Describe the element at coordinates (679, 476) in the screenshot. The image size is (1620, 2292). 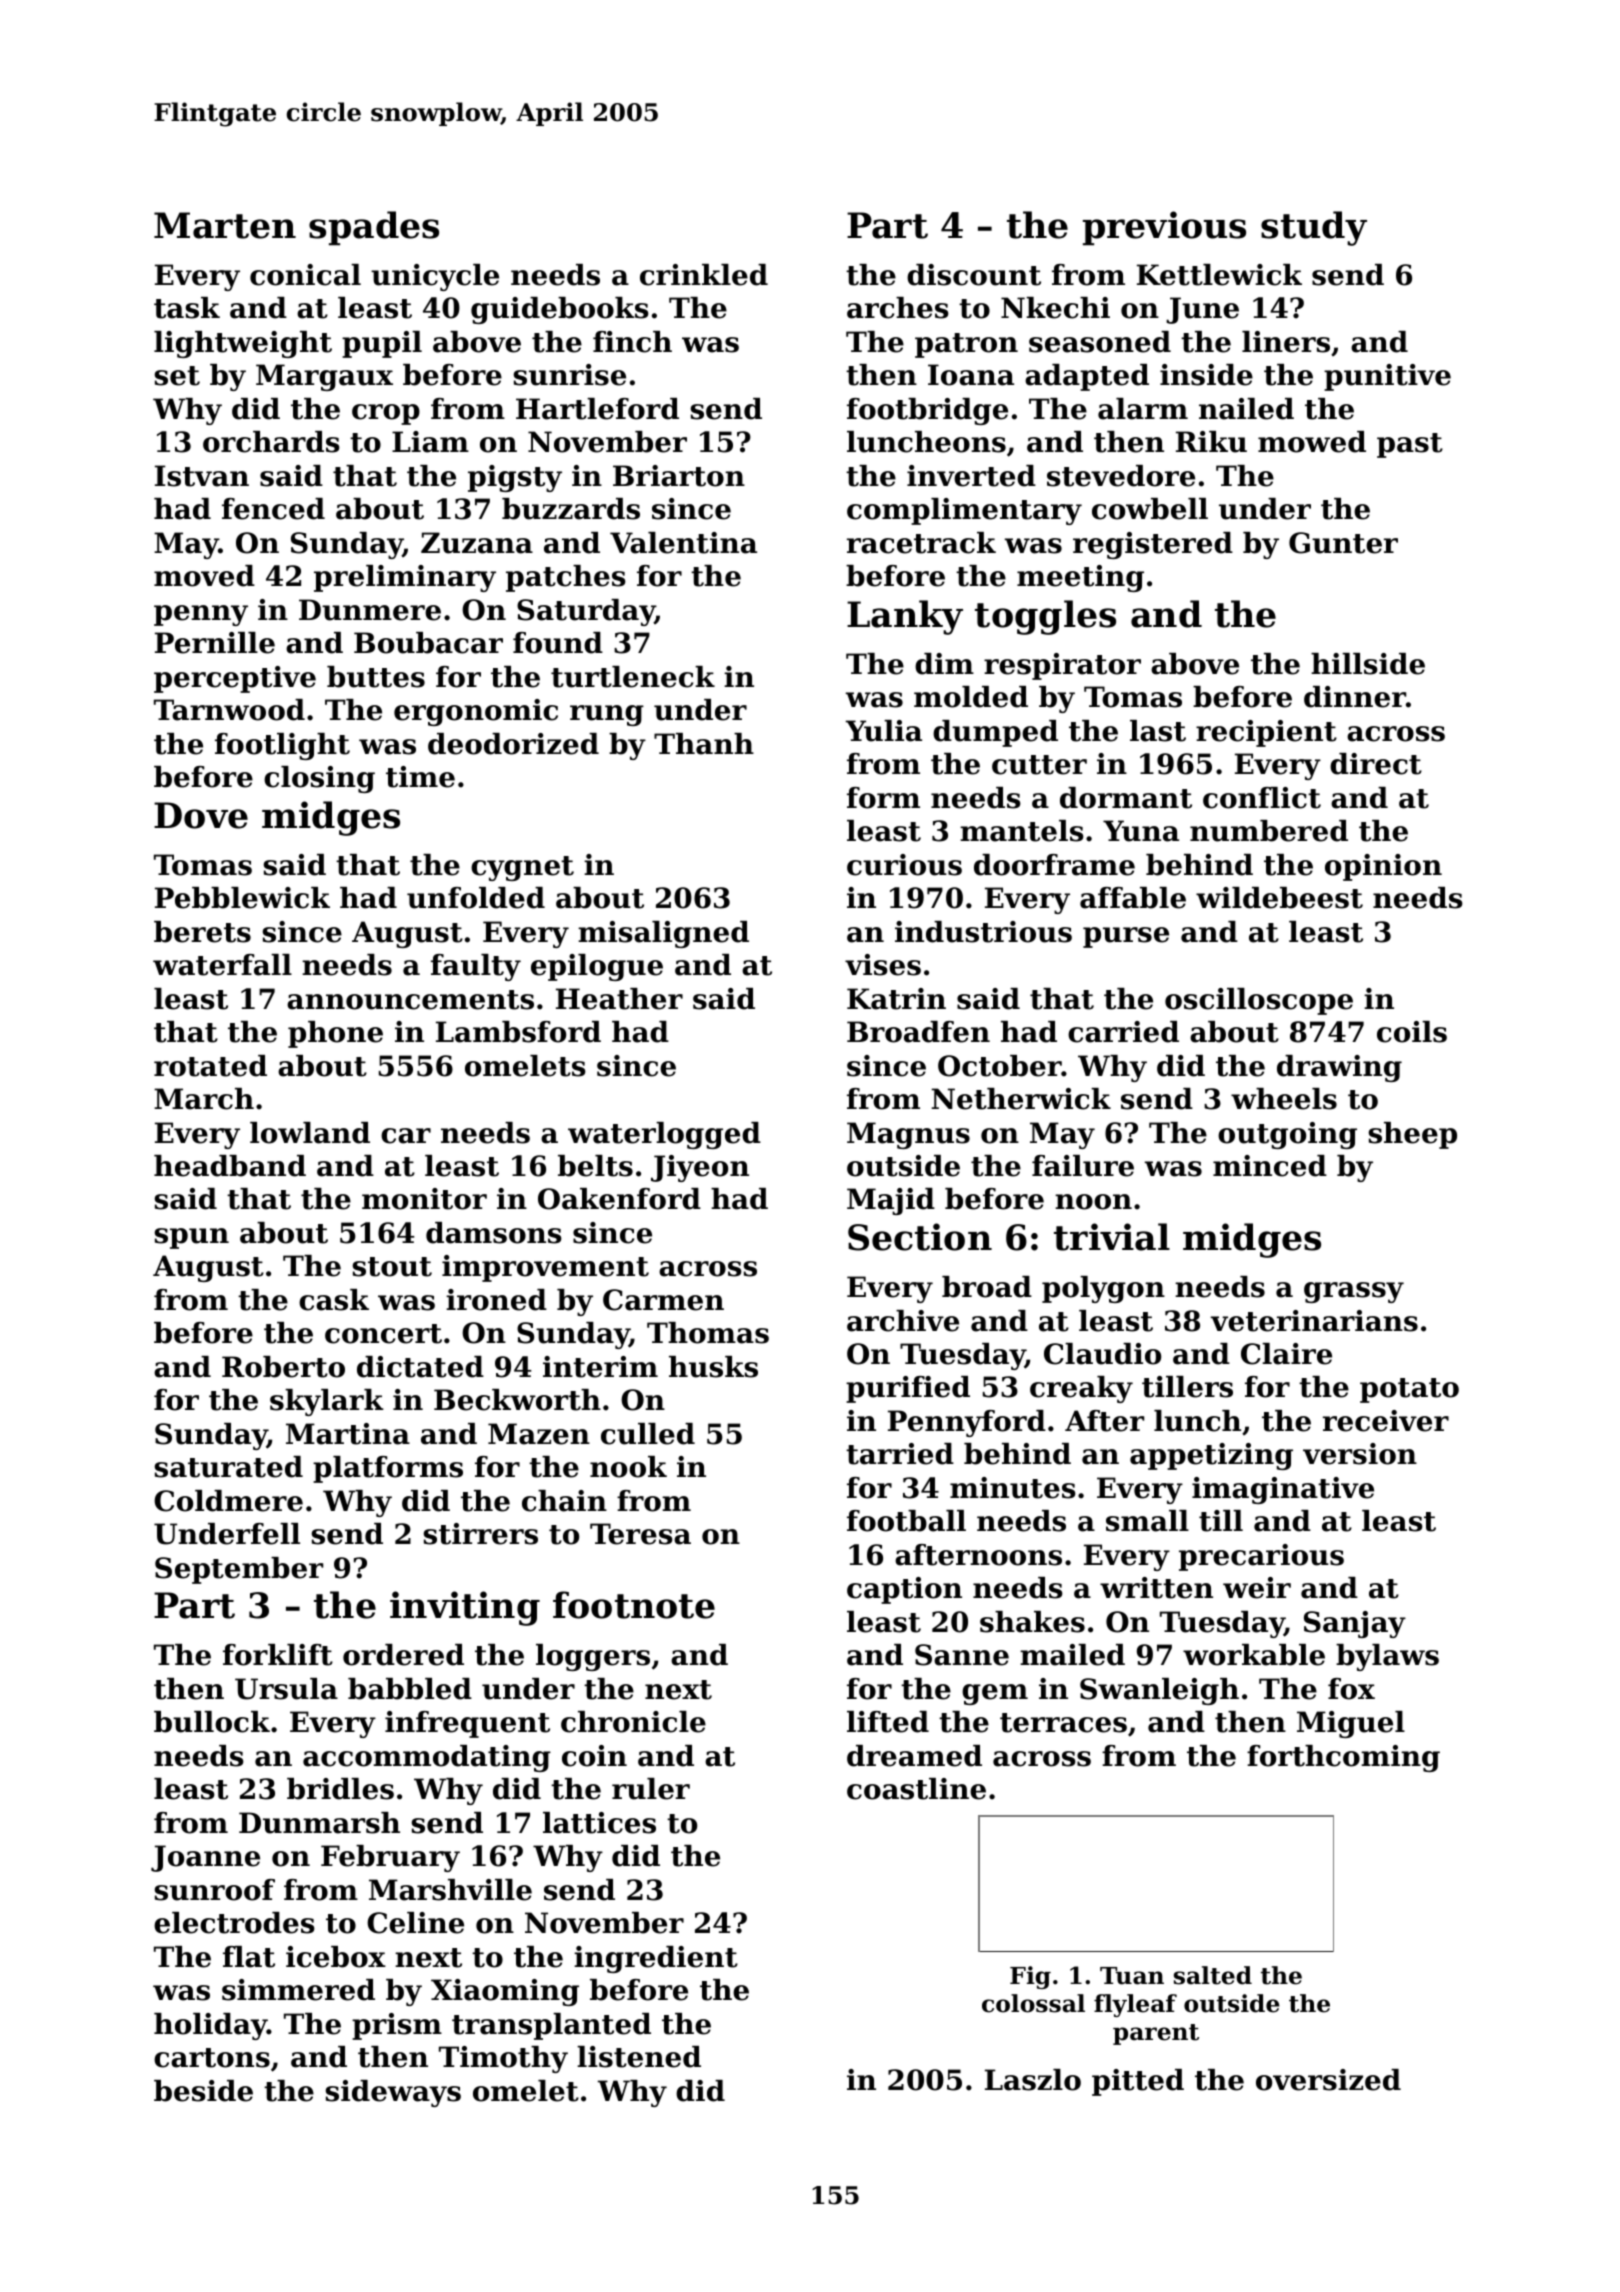
I see `Briarton` at that location.
